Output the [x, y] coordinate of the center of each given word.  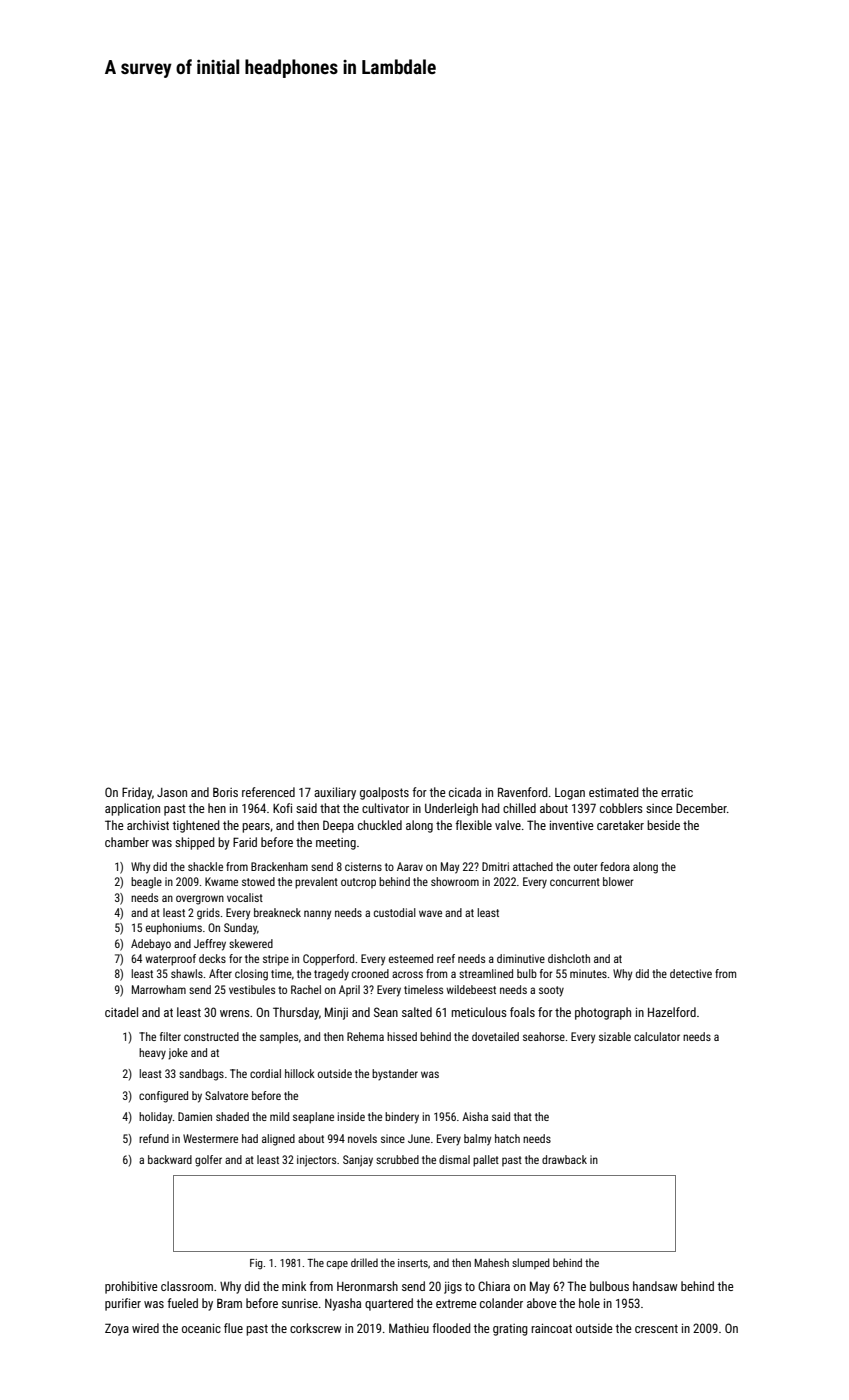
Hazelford [672, 1012]
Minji [336, 1013]
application [132, 809]
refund [154, 1138]
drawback [564, 1159]
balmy [477, 1140]
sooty [551, 991]
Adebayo [151, 945]
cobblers [621, 808]
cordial [265, 1073]
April [349, 991]
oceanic [201, 1328]
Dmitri [495, 866]
